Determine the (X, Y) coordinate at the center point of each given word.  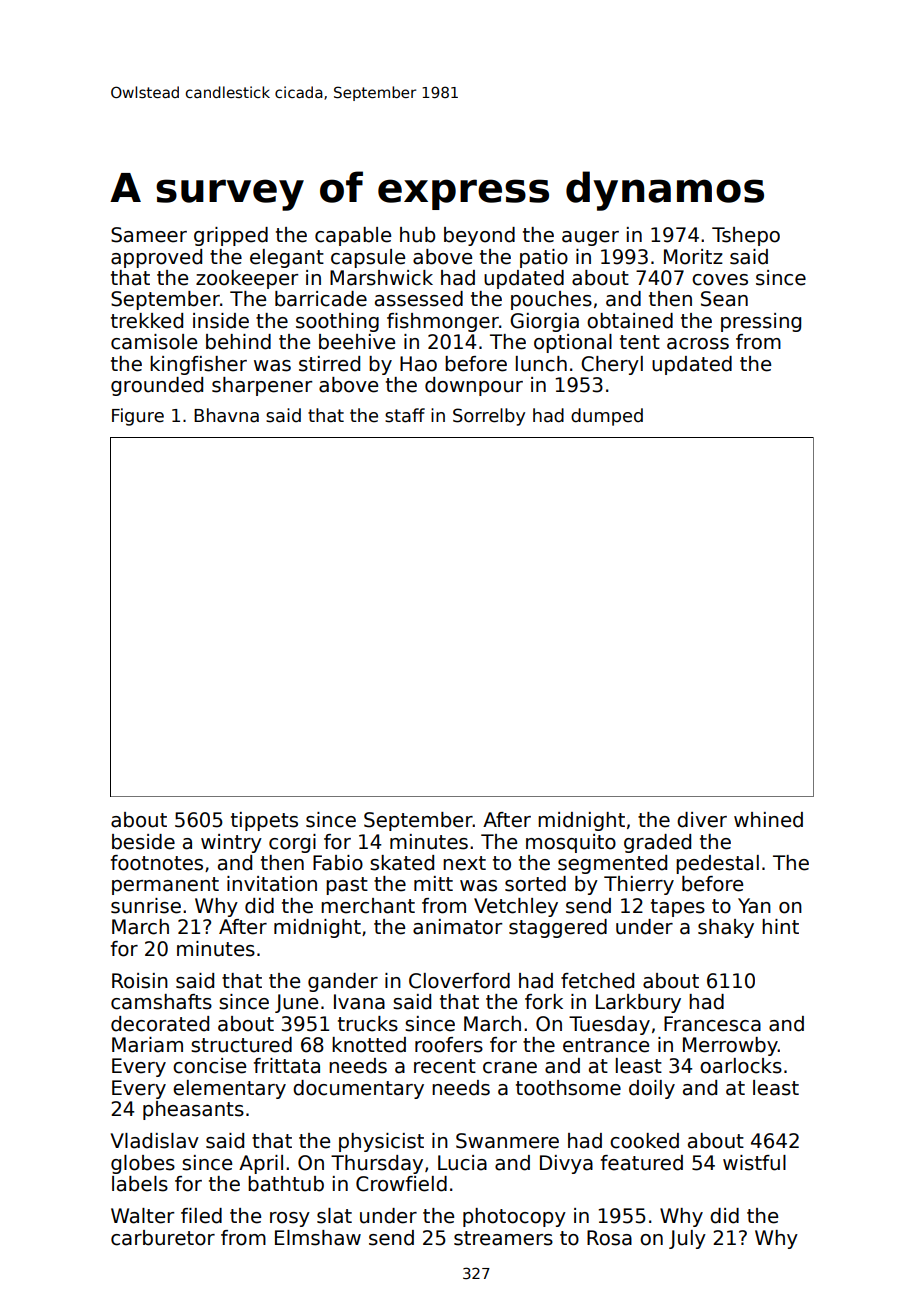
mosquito (571, 843)
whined (768, 820)
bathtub (286, 1184)
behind (238, 342)
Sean (724, 299)
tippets (264, 821)
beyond (479, 236)
